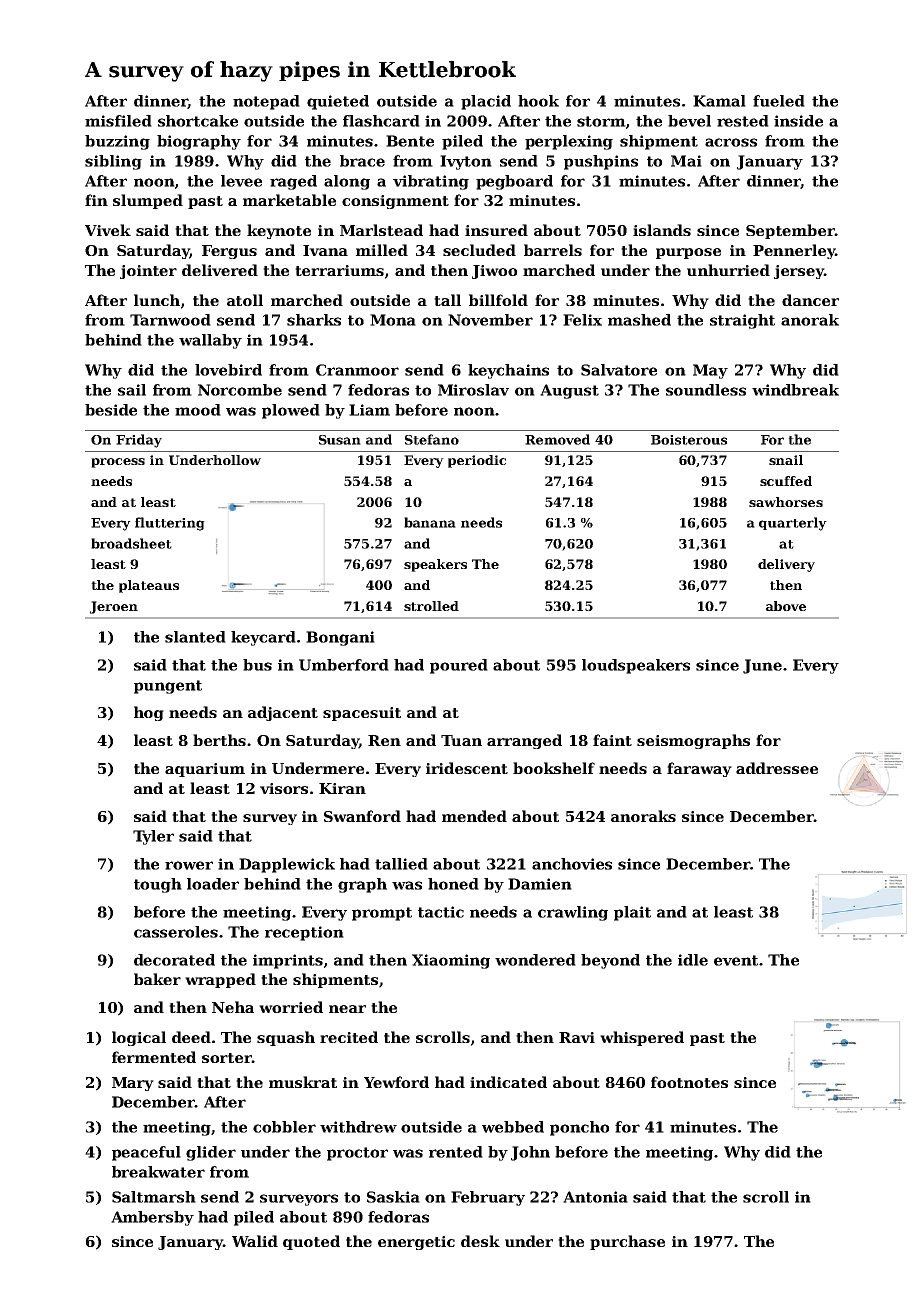 Image resolution: width=924 pixels, height=1308 pixels. I want to click on footnotes, so click(689, 1082).
